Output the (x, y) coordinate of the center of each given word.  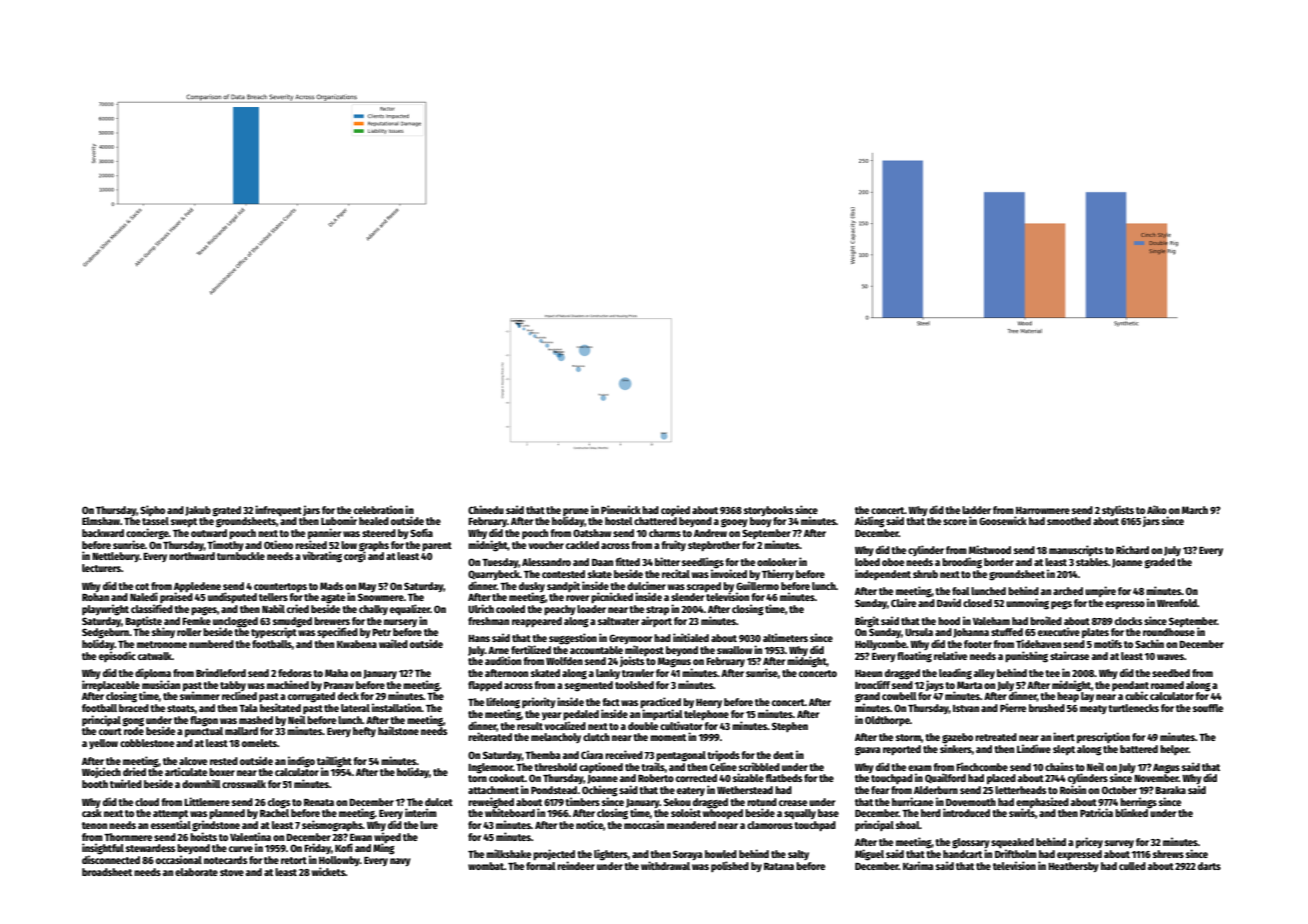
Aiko (1157, 509)
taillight (334, 761)
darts (1209, 866)
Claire (903, 602)
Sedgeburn (105, 633)
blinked (1132, 812)
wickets (328, 871)
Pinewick (621, 509)
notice (589, 824)
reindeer (576, 865)
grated (227, 511)
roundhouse (1169, 632)
